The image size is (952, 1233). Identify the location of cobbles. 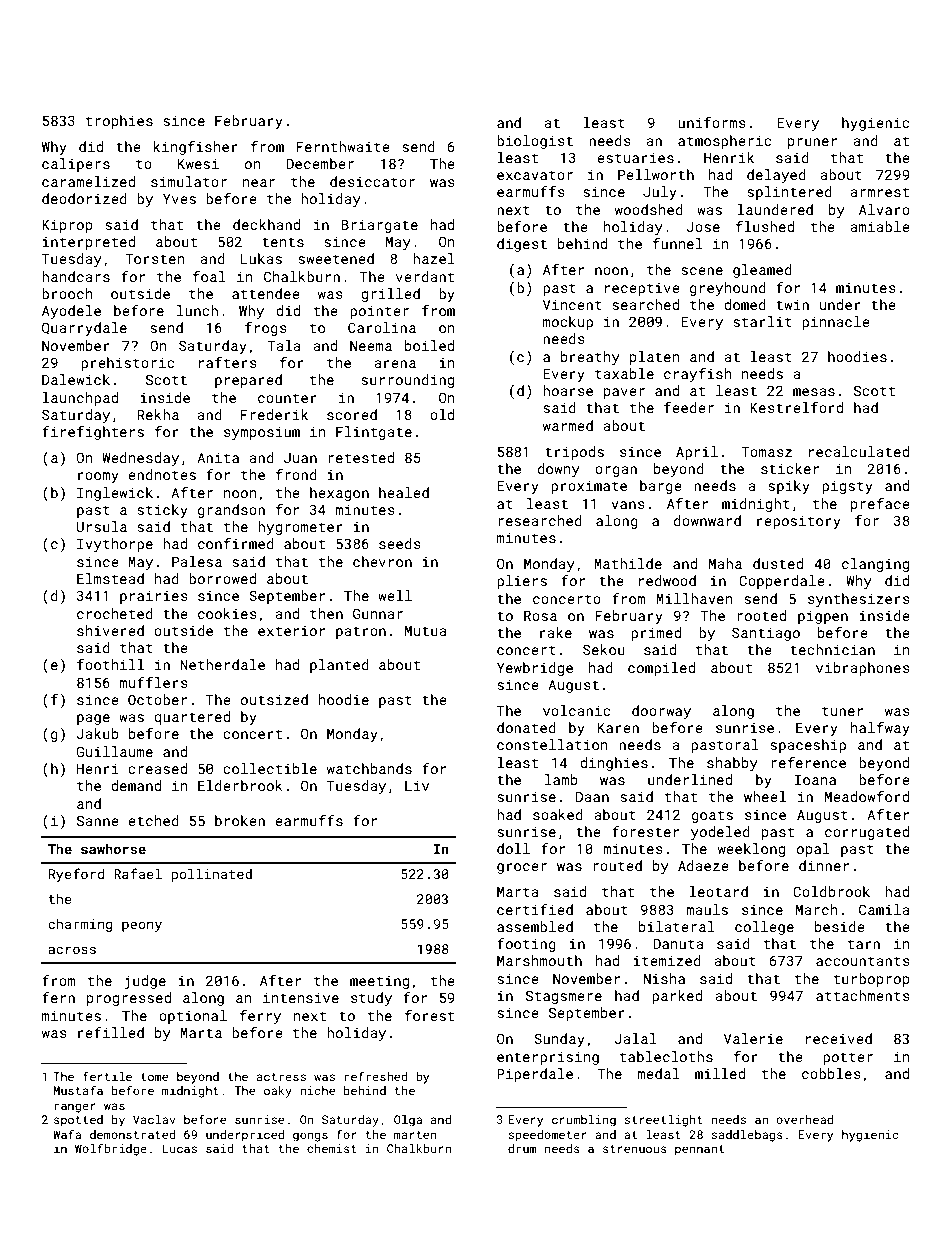
(831, 1073).
